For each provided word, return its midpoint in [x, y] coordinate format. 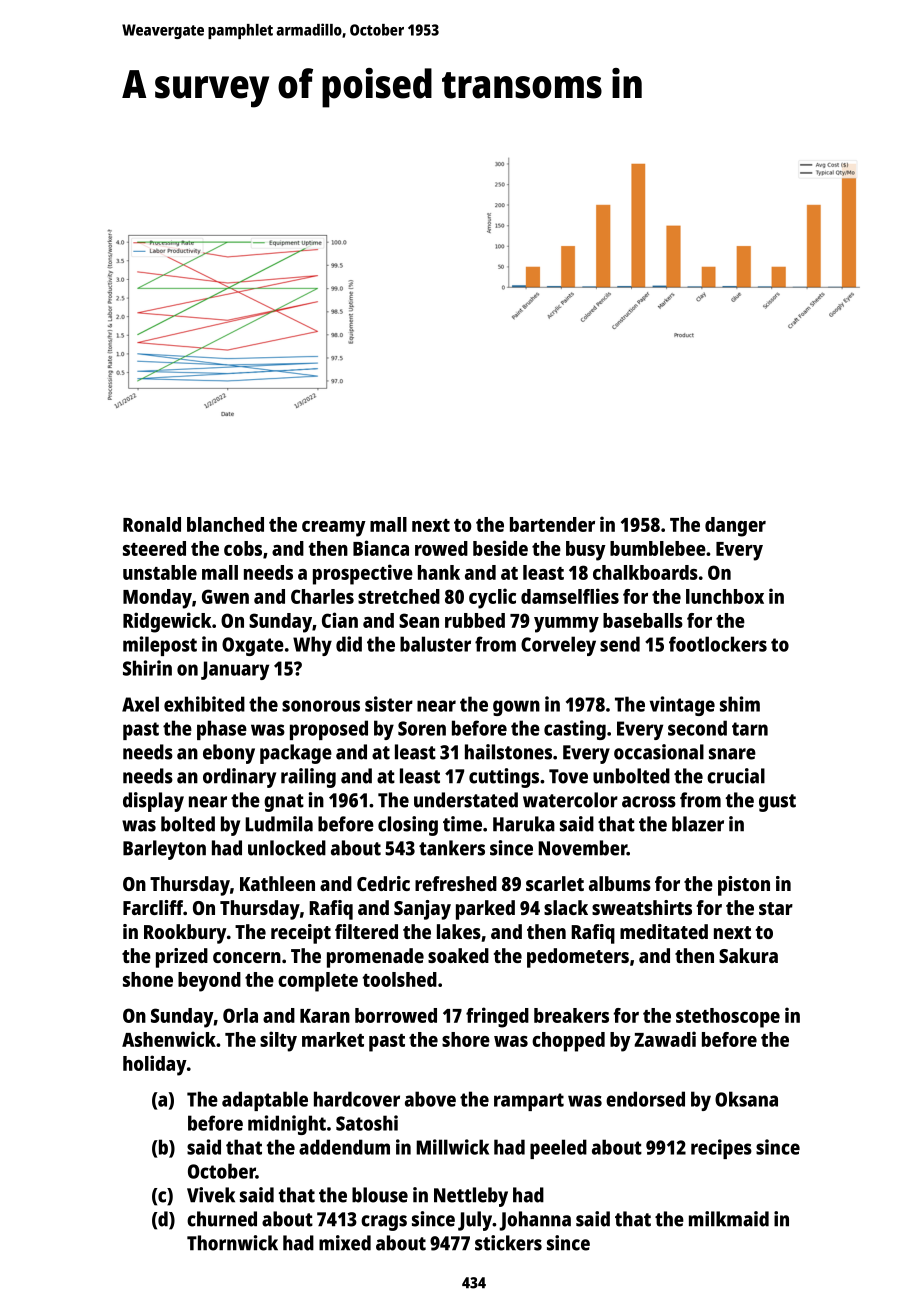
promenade [375, 958]
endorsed [645, 1099]
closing [408, 826]
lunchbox [725, 596]
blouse [380, 1195]
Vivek [211, 1195]
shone [148, 979]
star [776, 908]
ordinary [239, 778]
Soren [422, 728]
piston [744, 886]
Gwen [225, 596]
